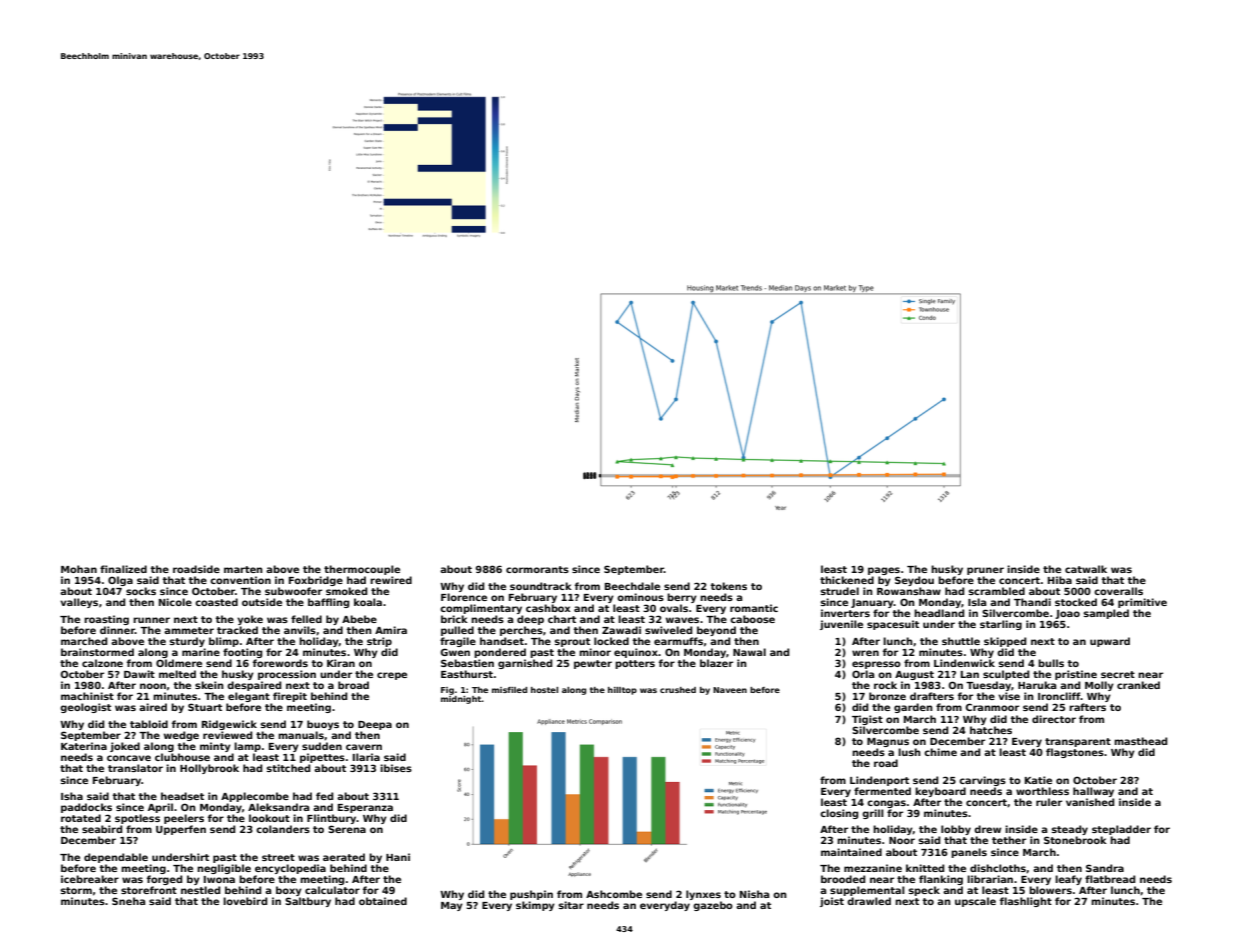  Describe the element at coordinates (288, 768) in the page. I see `stitched` at that location.
